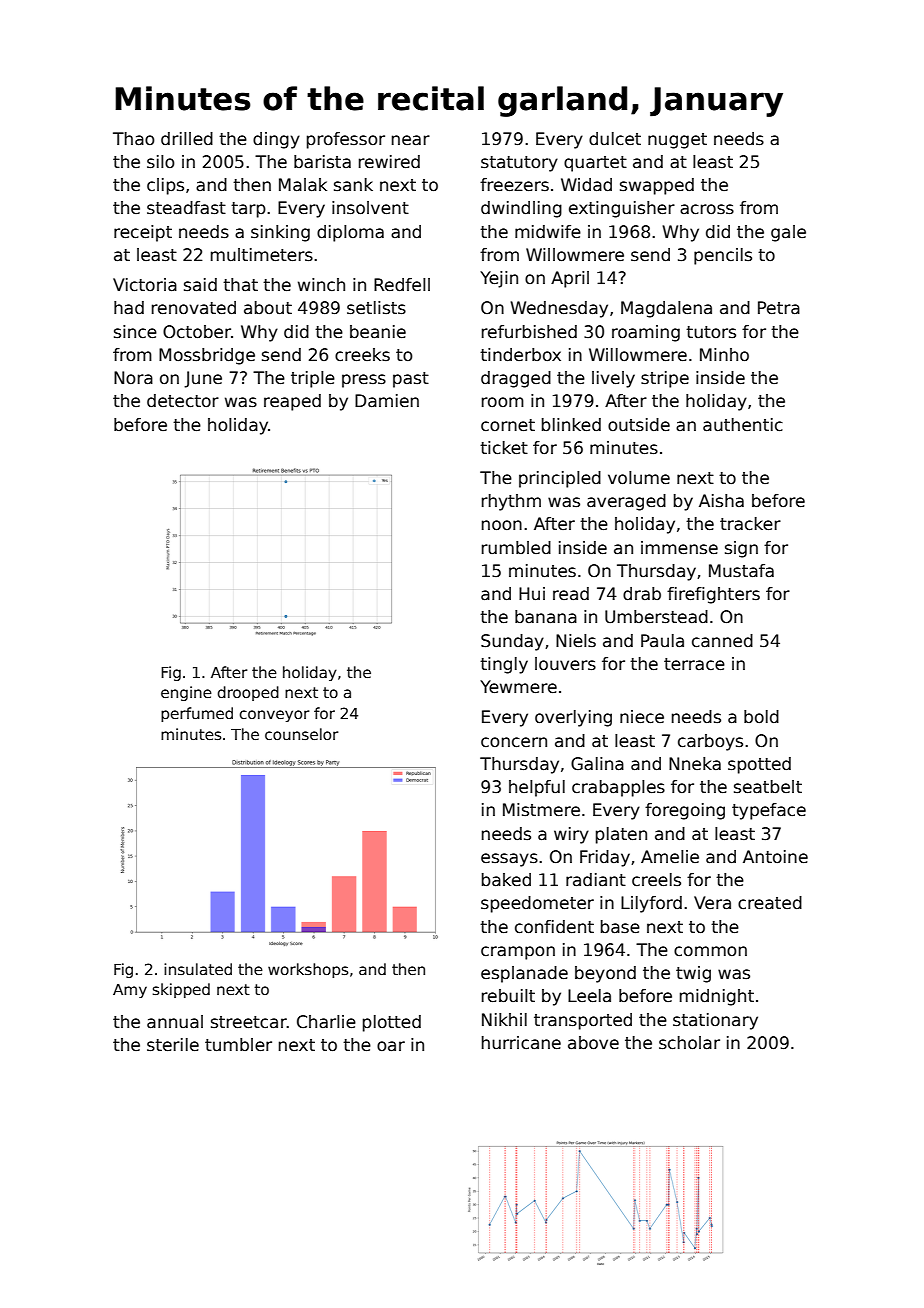  What do you see at coordinates (677, 141) in the screenshot?
I see `nugget` at bounding box center [677, 141].
